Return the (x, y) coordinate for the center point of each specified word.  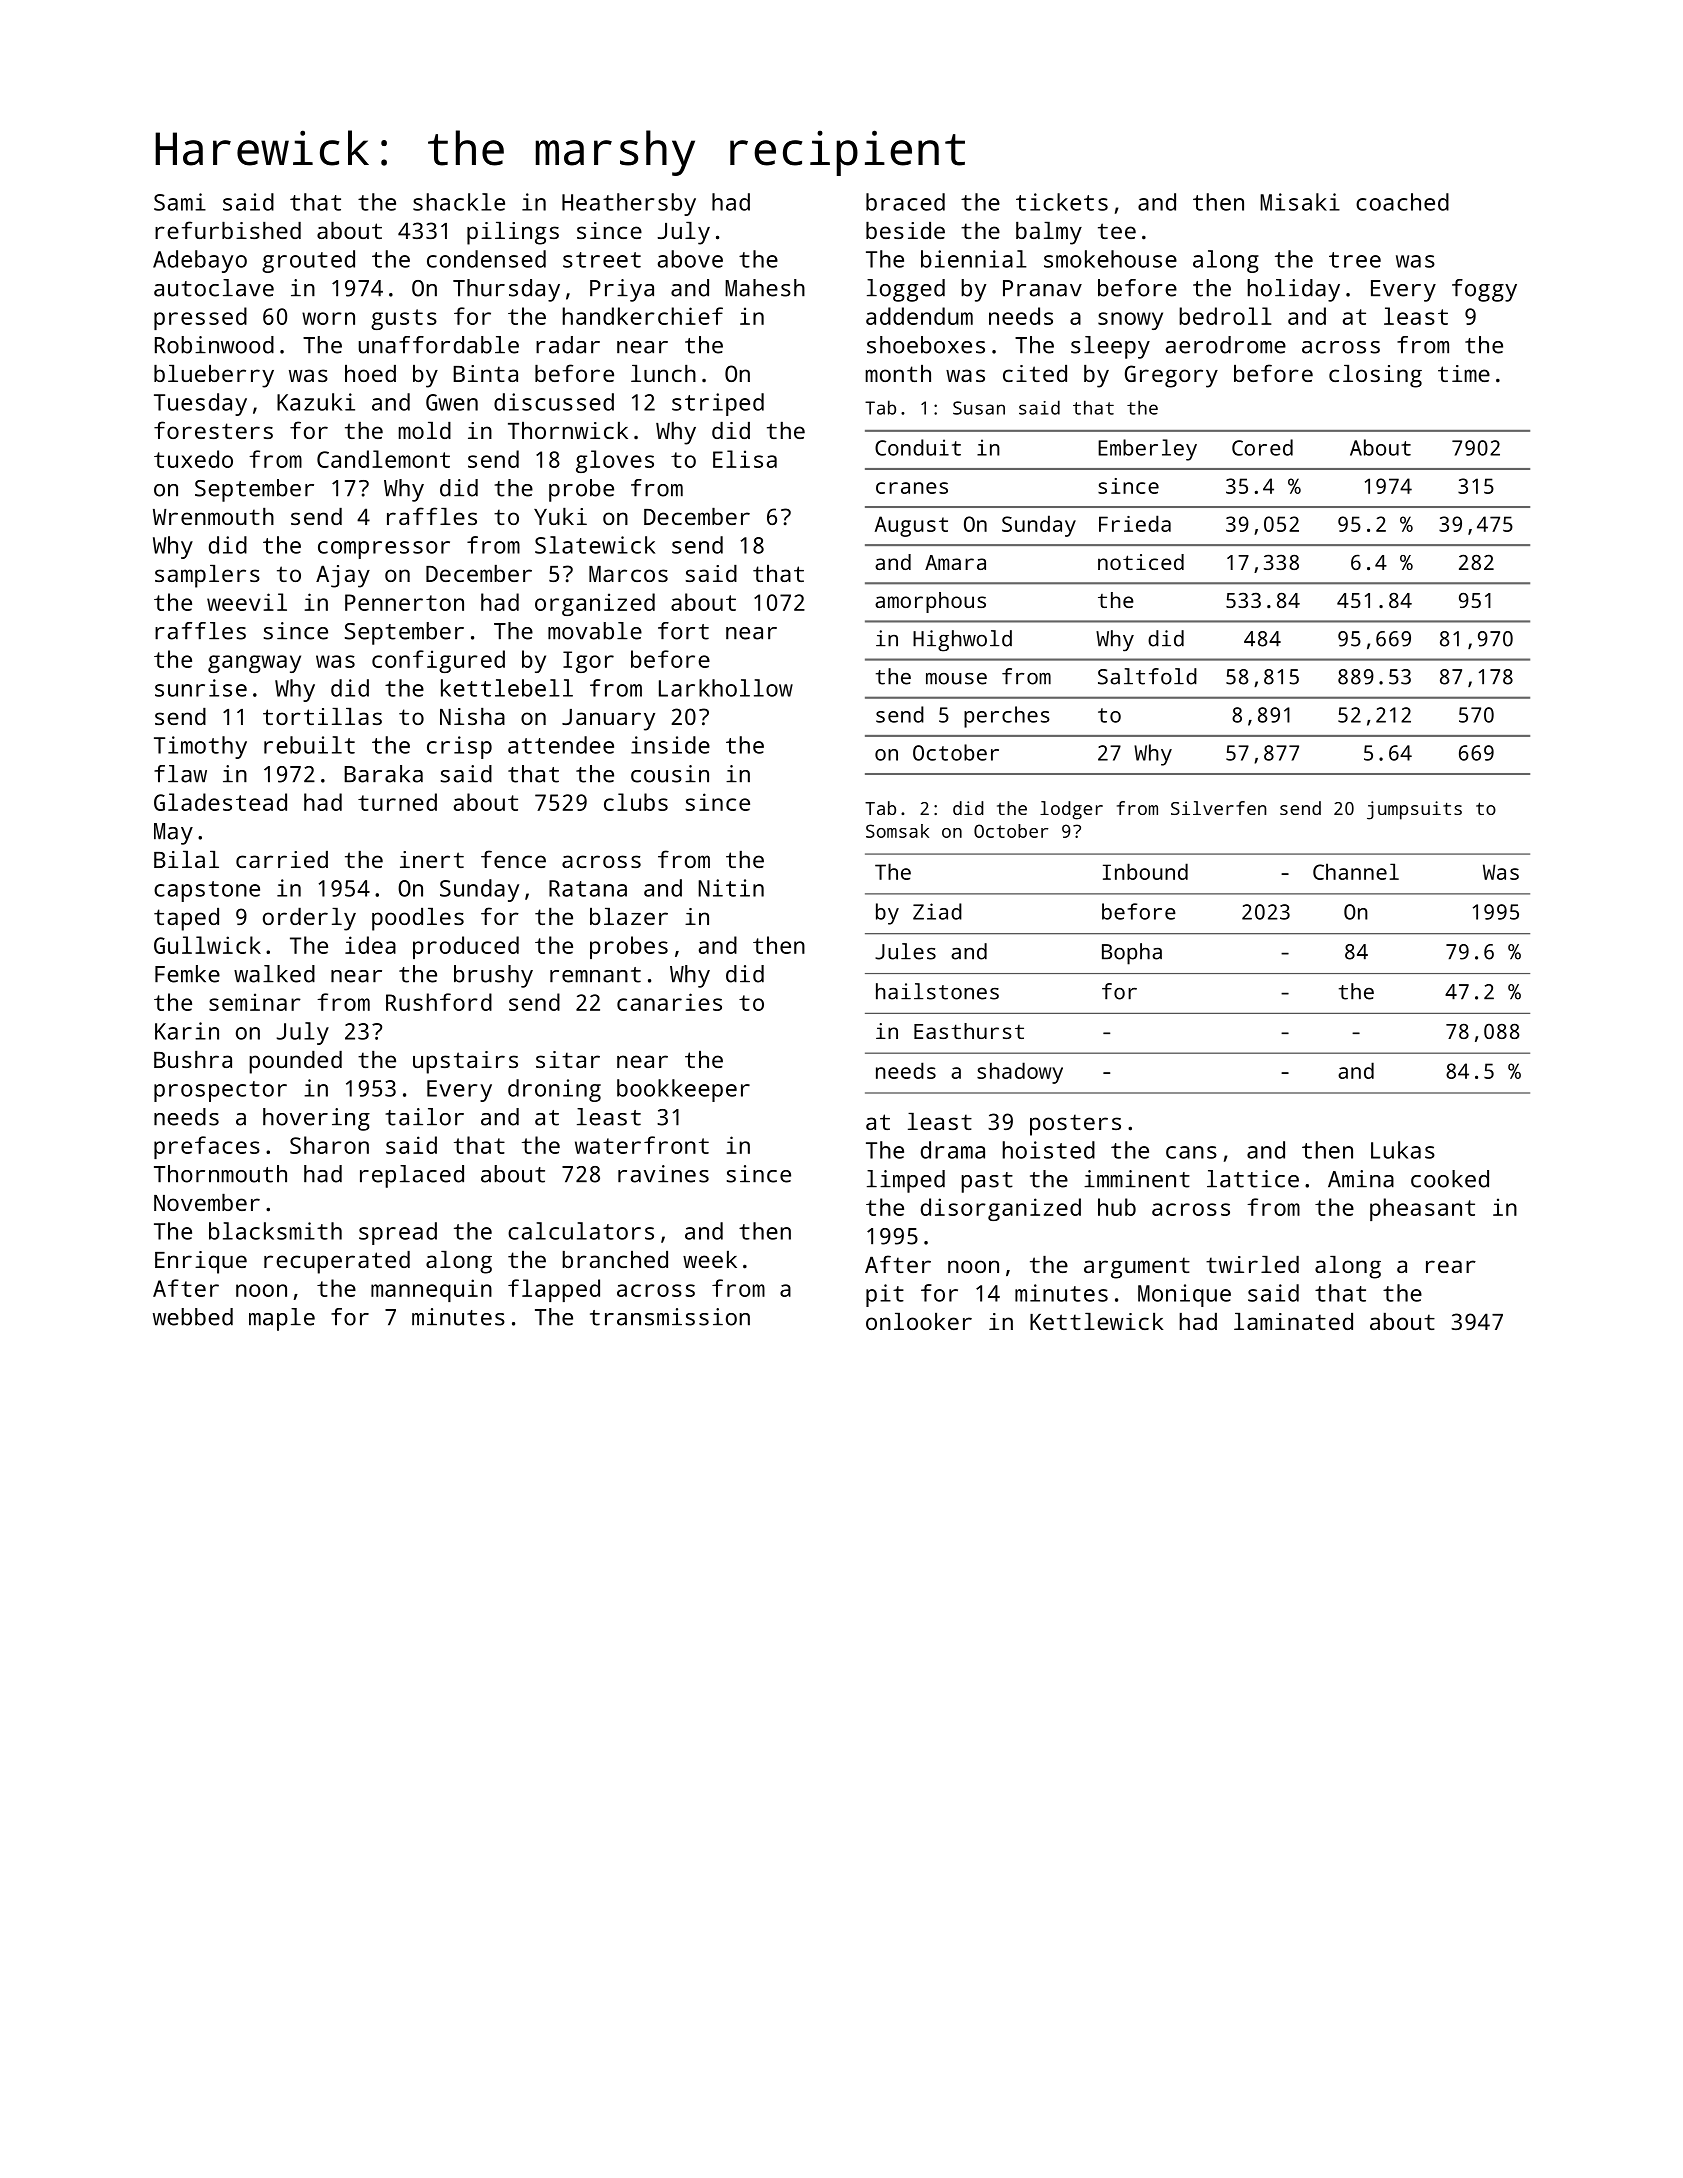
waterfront (642, 1145)
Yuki (560, 516)
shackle (459, 202)
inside (670, 745)
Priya (622, 290)
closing (1375, 376)
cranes (912, 488)
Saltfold (1147, 676)
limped (906, 1181)
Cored (1262, 447)
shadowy (1020, 1073)
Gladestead (220, 802)
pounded (295, 1062)
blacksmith (275, 1231)
